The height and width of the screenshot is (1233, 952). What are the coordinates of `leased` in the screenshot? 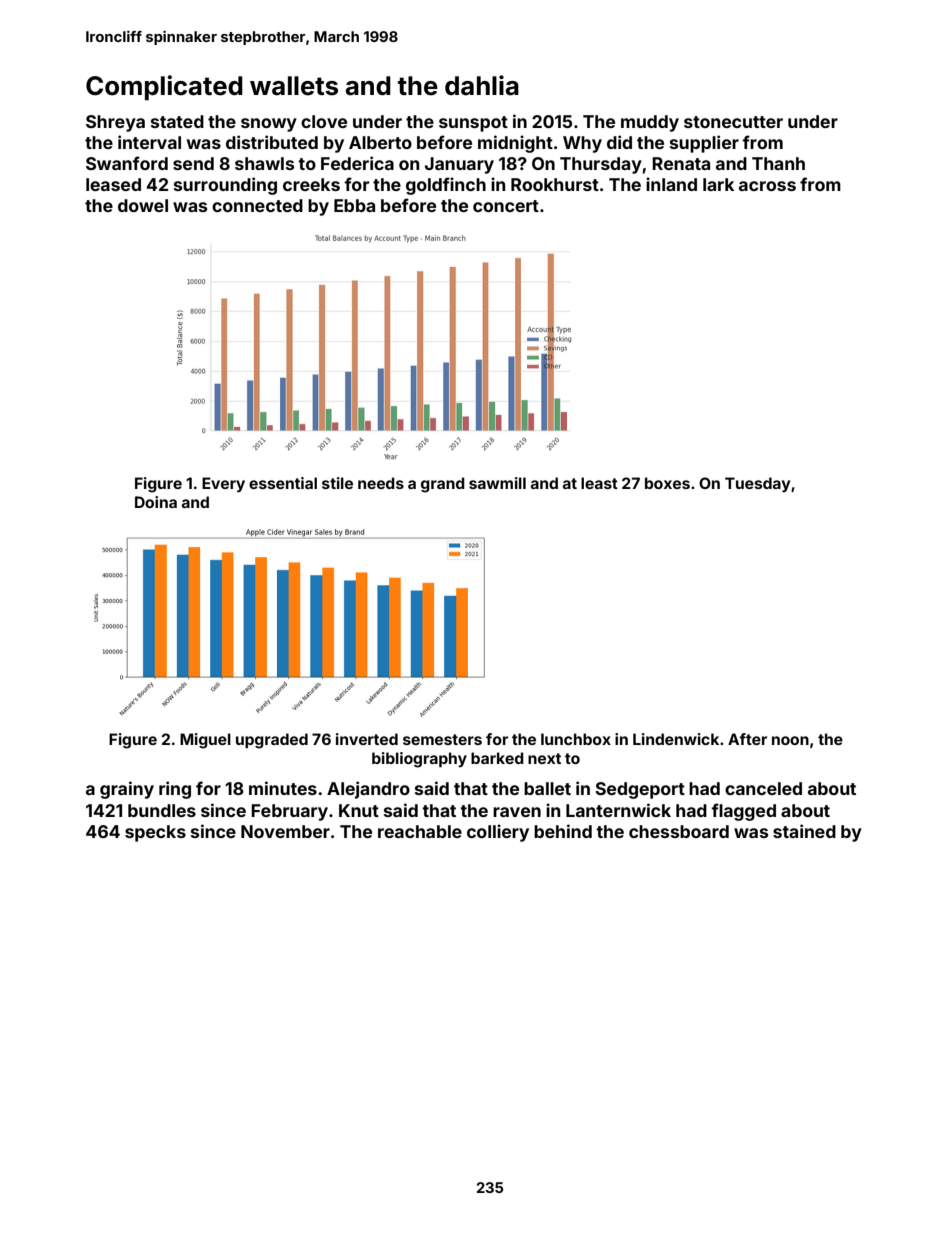 It's located at (113, 184).
